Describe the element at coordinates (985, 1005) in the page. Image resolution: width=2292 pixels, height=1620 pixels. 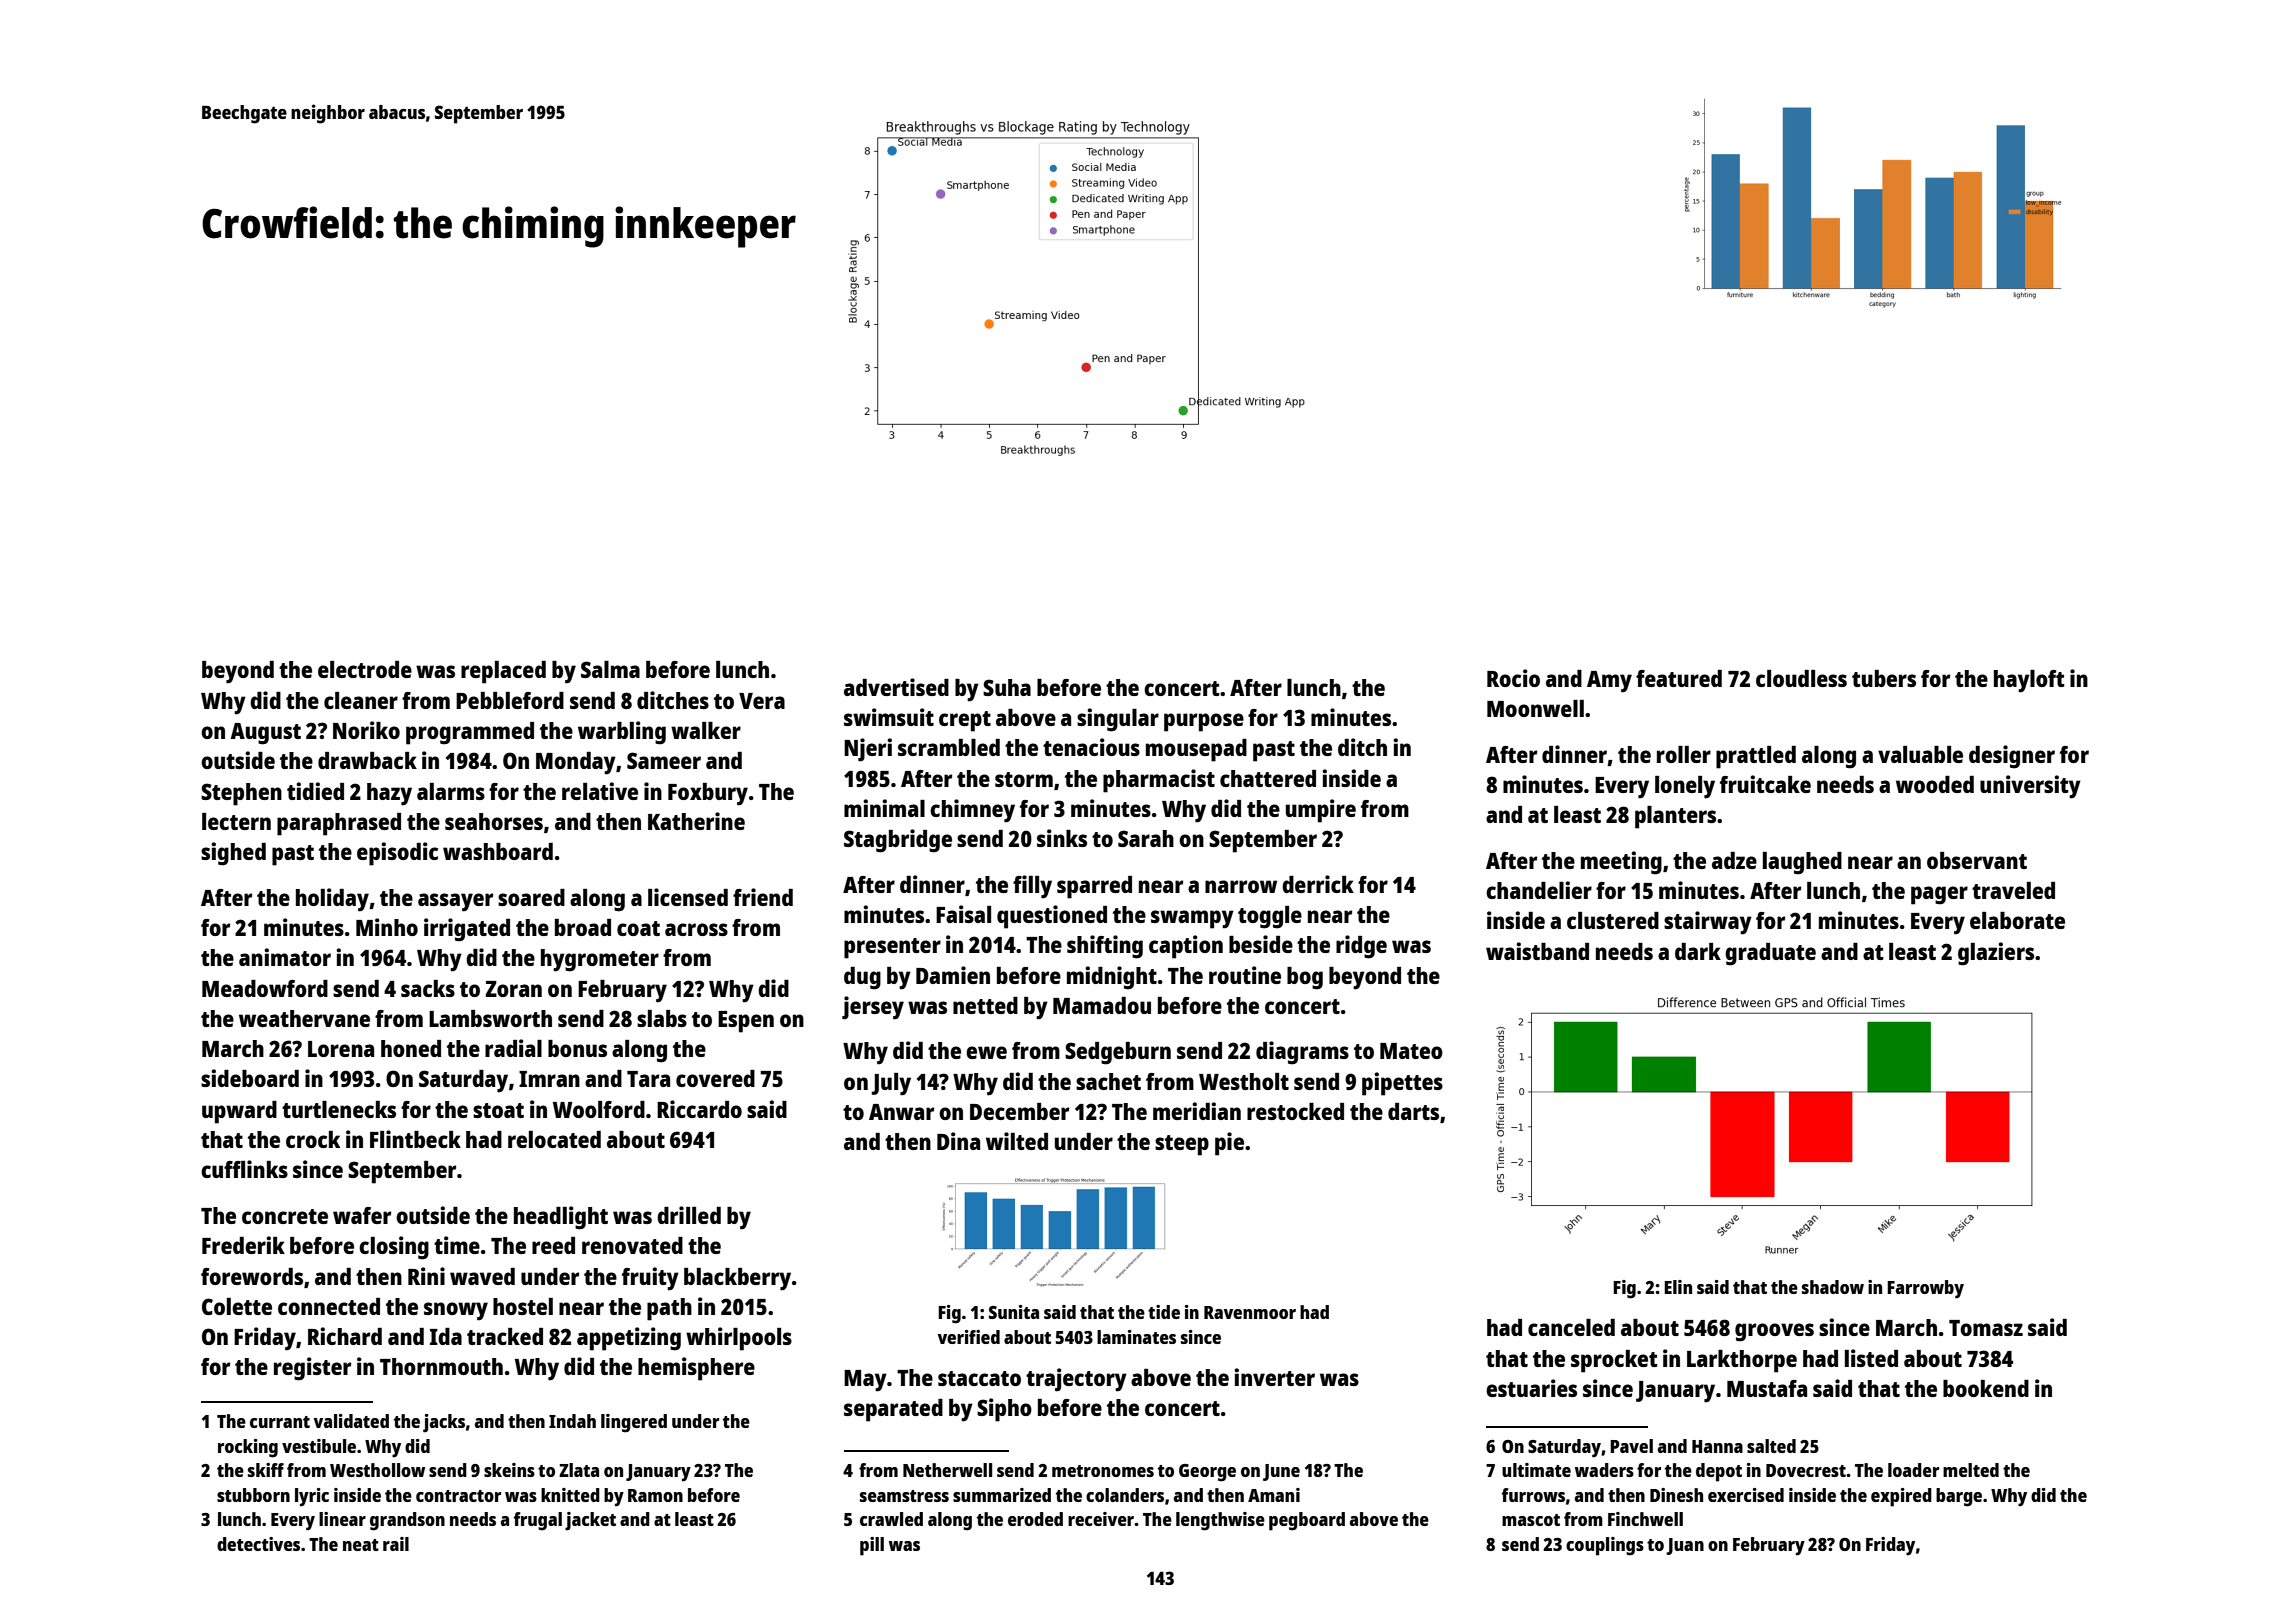
I see `netted` at that location.
